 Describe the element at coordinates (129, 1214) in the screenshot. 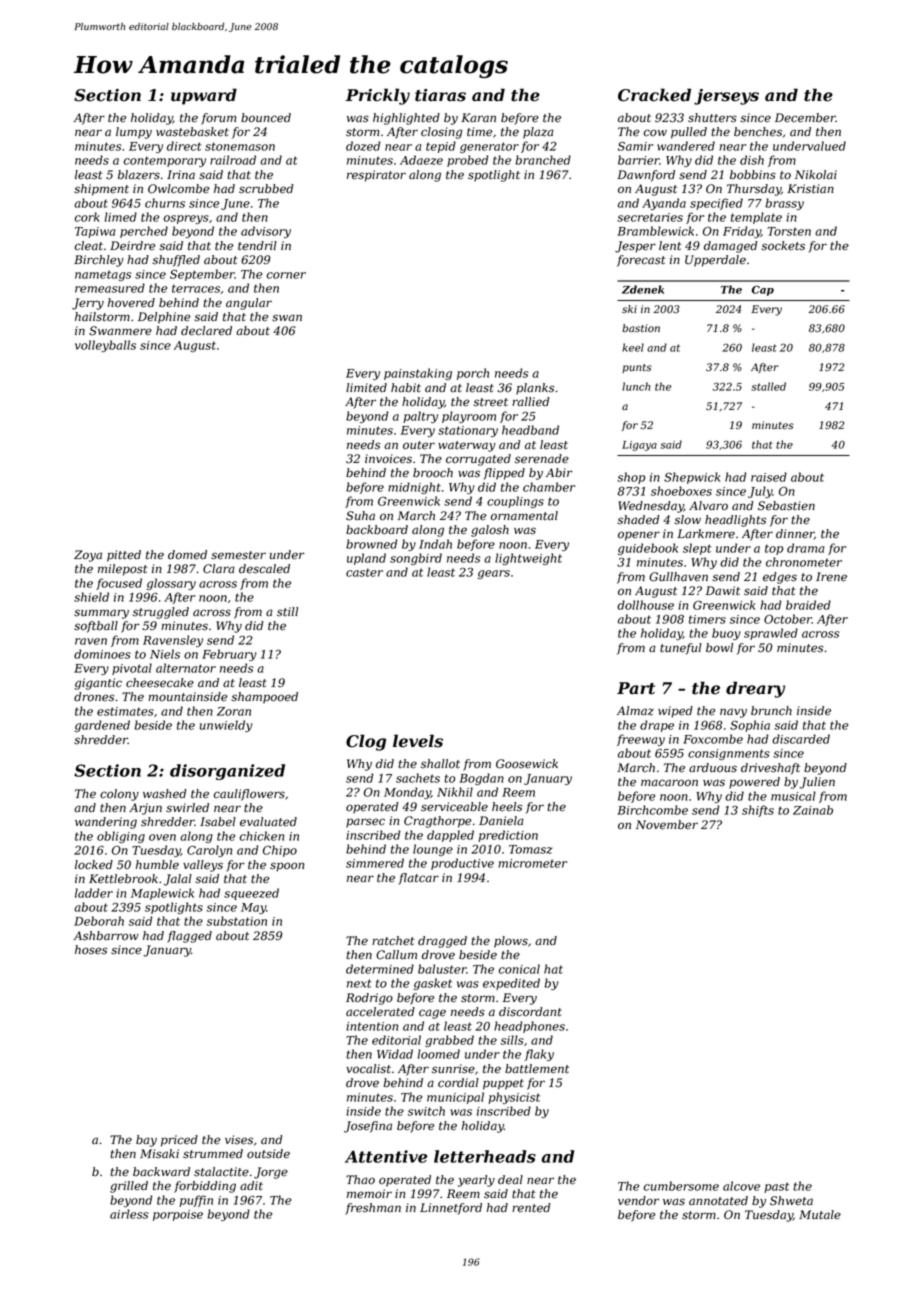

I see `airless` at that location.
